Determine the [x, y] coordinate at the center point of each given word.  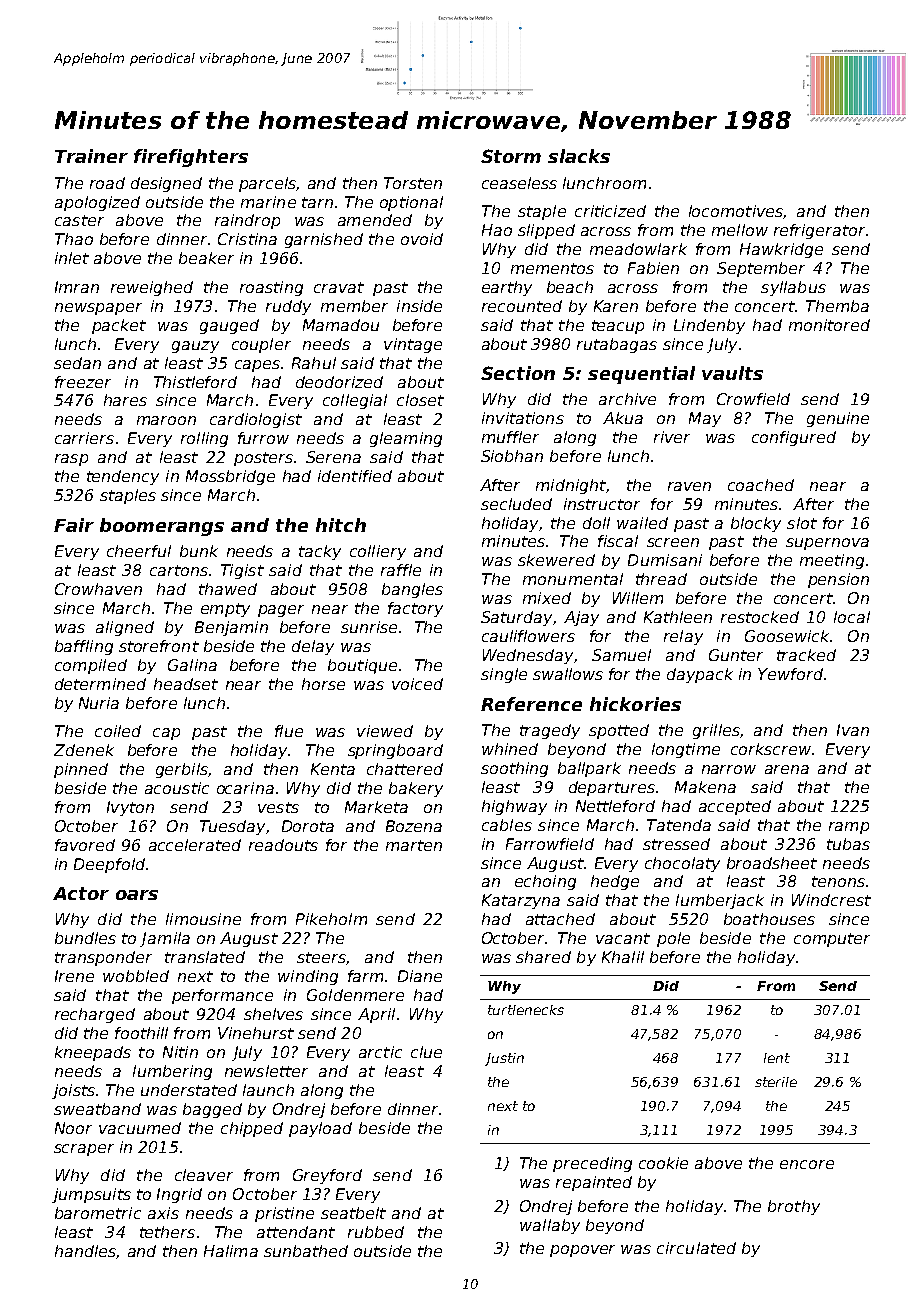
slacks [579, 156]
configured [794, 438]
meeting [832, 561]
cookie [663, 1163]
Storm [511, 156]
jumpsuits [91, 1195]
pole [673, 939]
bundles [85, 938]
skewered [556, 560]
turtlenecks [526, 1010]
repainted [594, 1183]
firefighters [191, 158]
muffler [510, 437]
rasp [71, 460]
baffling [84, 647]
